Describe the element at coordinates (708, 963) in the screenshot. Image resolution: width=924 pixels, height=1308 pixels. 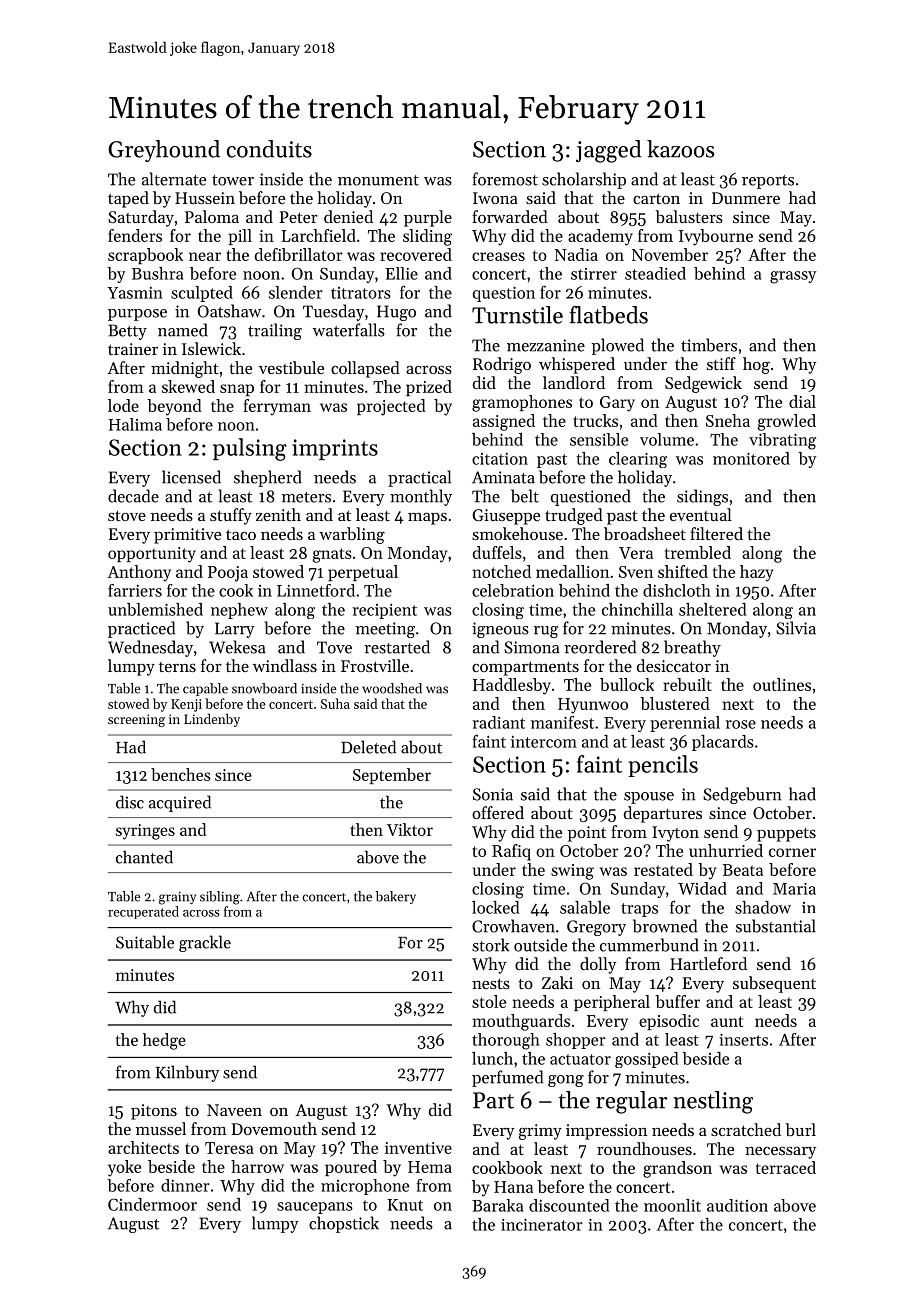
I see `Hartleford` at that location.
